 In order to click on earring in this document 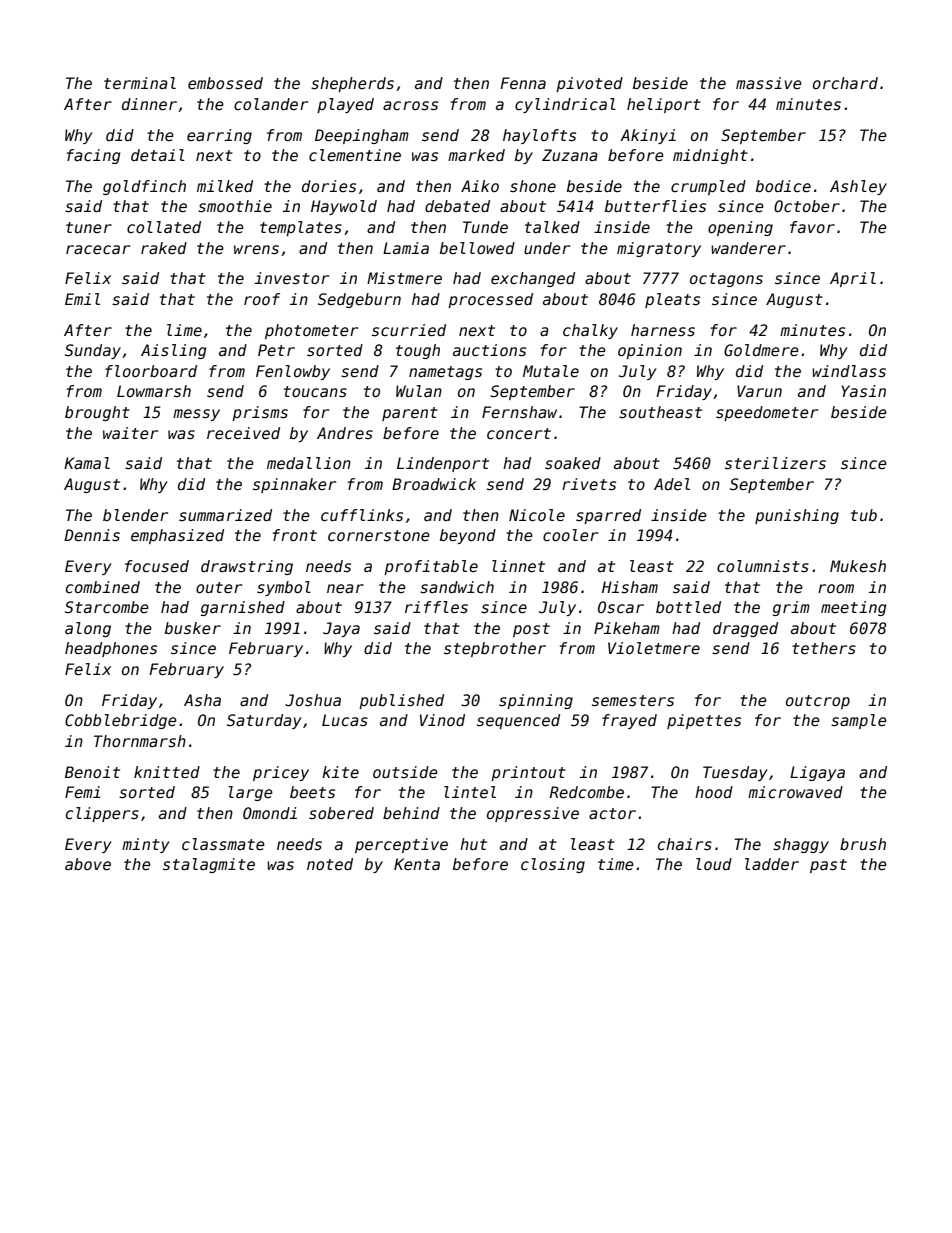, I will do `click(219, 136)`.
